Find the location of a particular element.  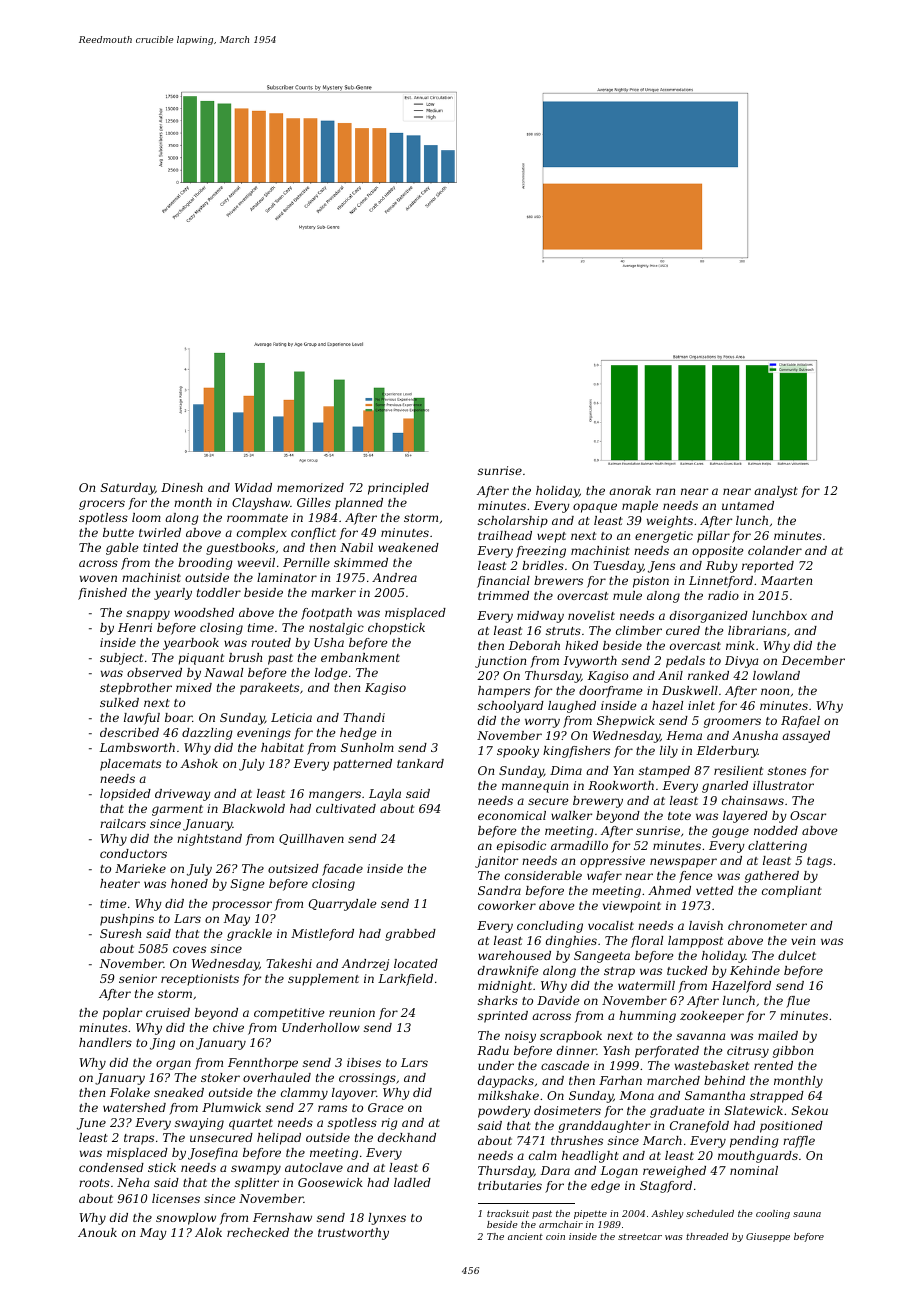

lamppost is located at coordinates (695, 942).
